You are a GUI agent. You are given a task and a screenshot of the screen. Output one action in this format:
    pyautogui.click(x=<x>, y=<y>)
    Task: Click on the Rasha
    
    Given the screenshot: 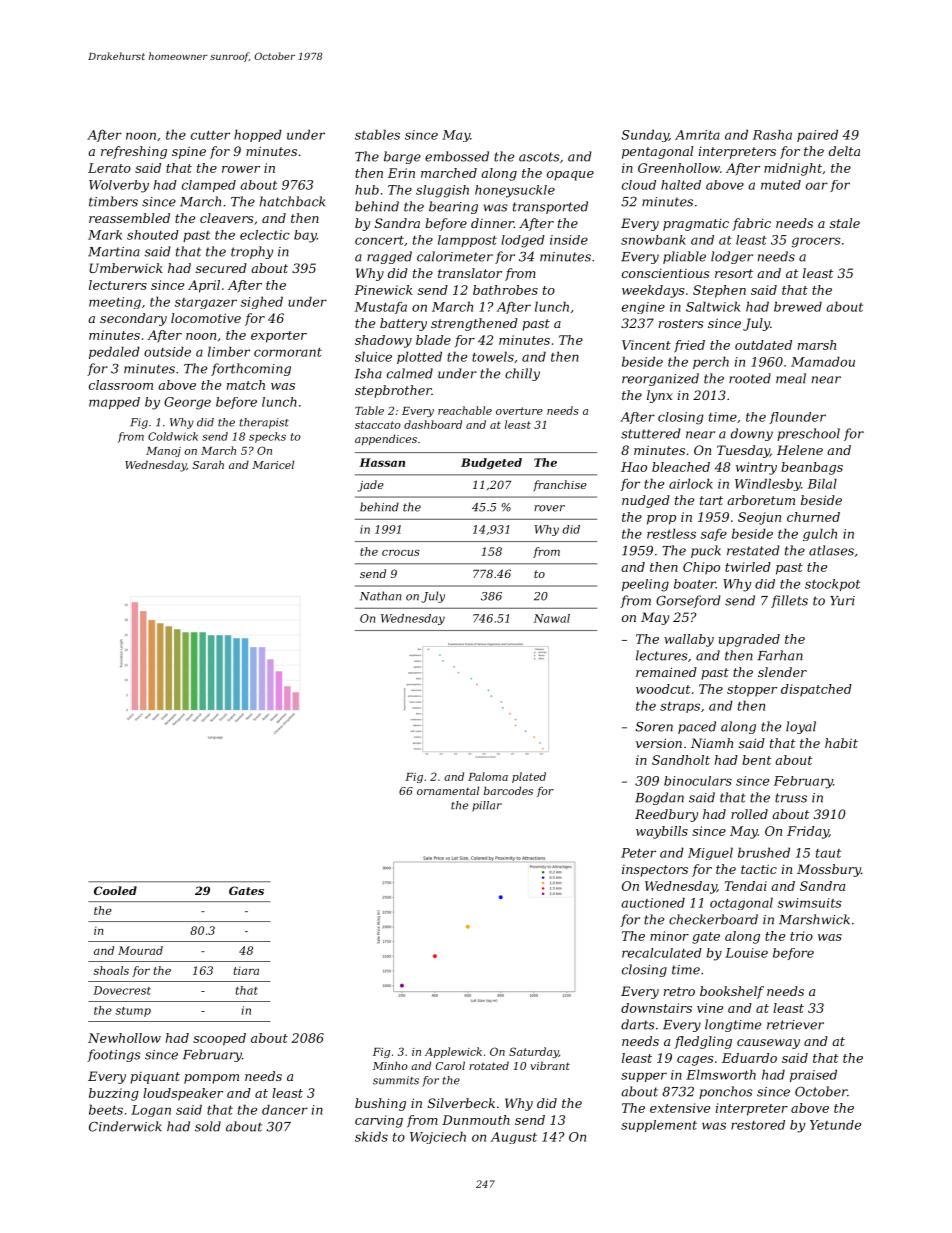 What is the action you would take?
    pyautogui.click(x=772, y=134)
